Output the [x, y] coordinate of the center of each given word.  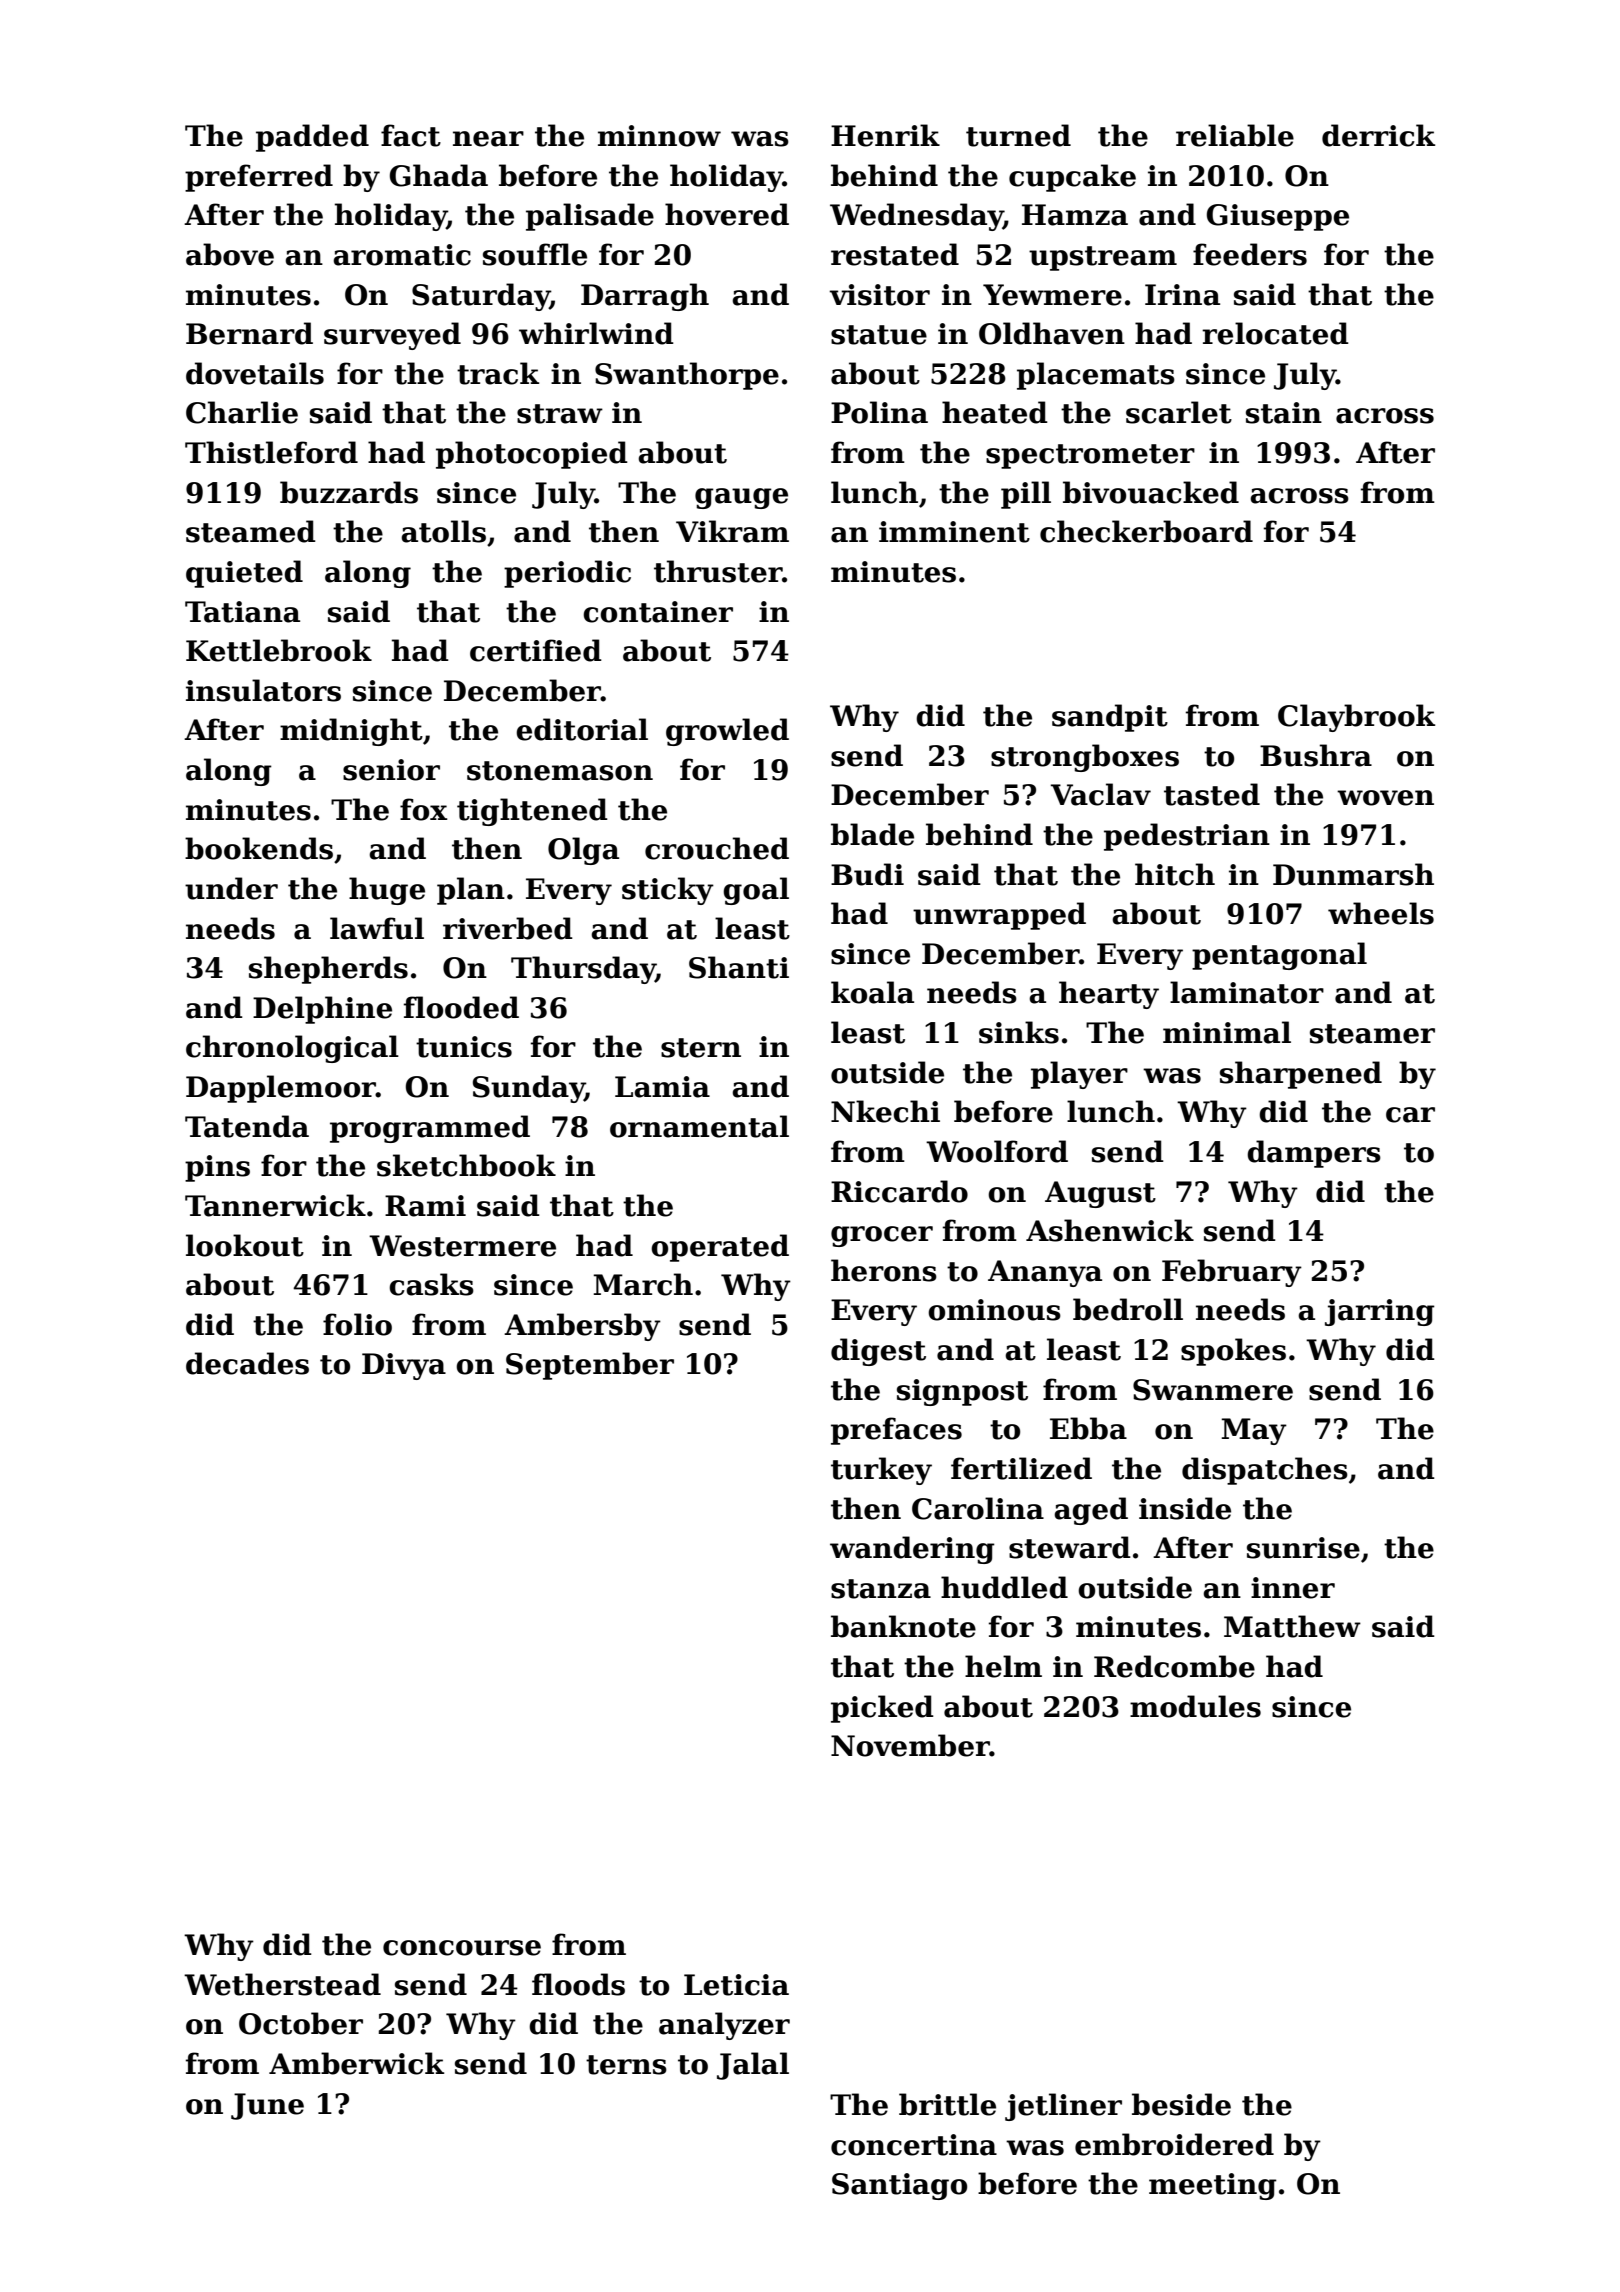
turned [1018, 135]
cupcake [1072, 178]
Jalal [753, 2066]
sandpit [1110, 718]
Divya [404, 1366]
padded [312, 138]
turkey [881, 1471]
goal [756, 891]
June [267, 2106]
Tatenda [247, 1126]
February [1232, 1273]
